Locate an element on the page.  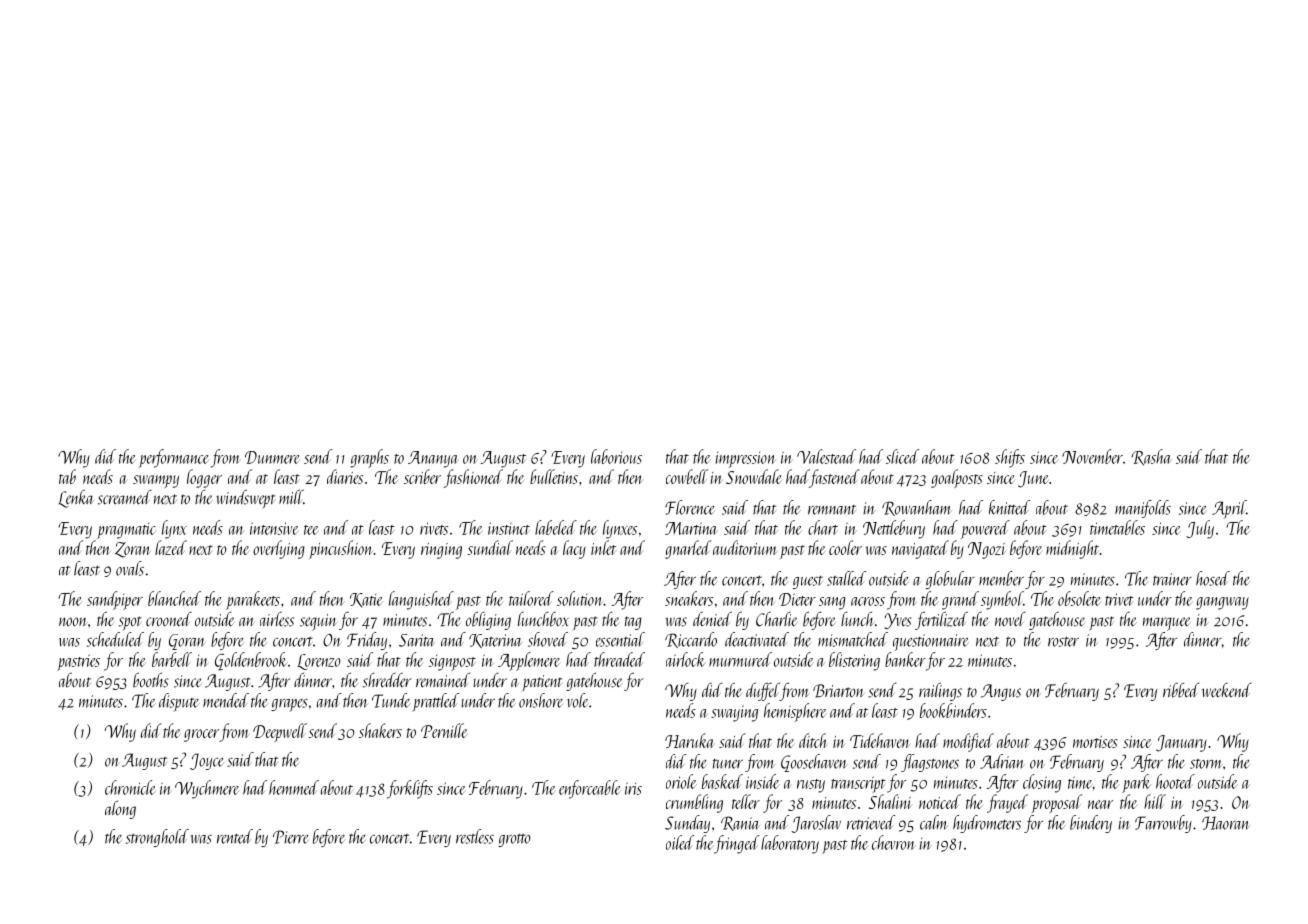
railings is located at coordinates (940, 691).
